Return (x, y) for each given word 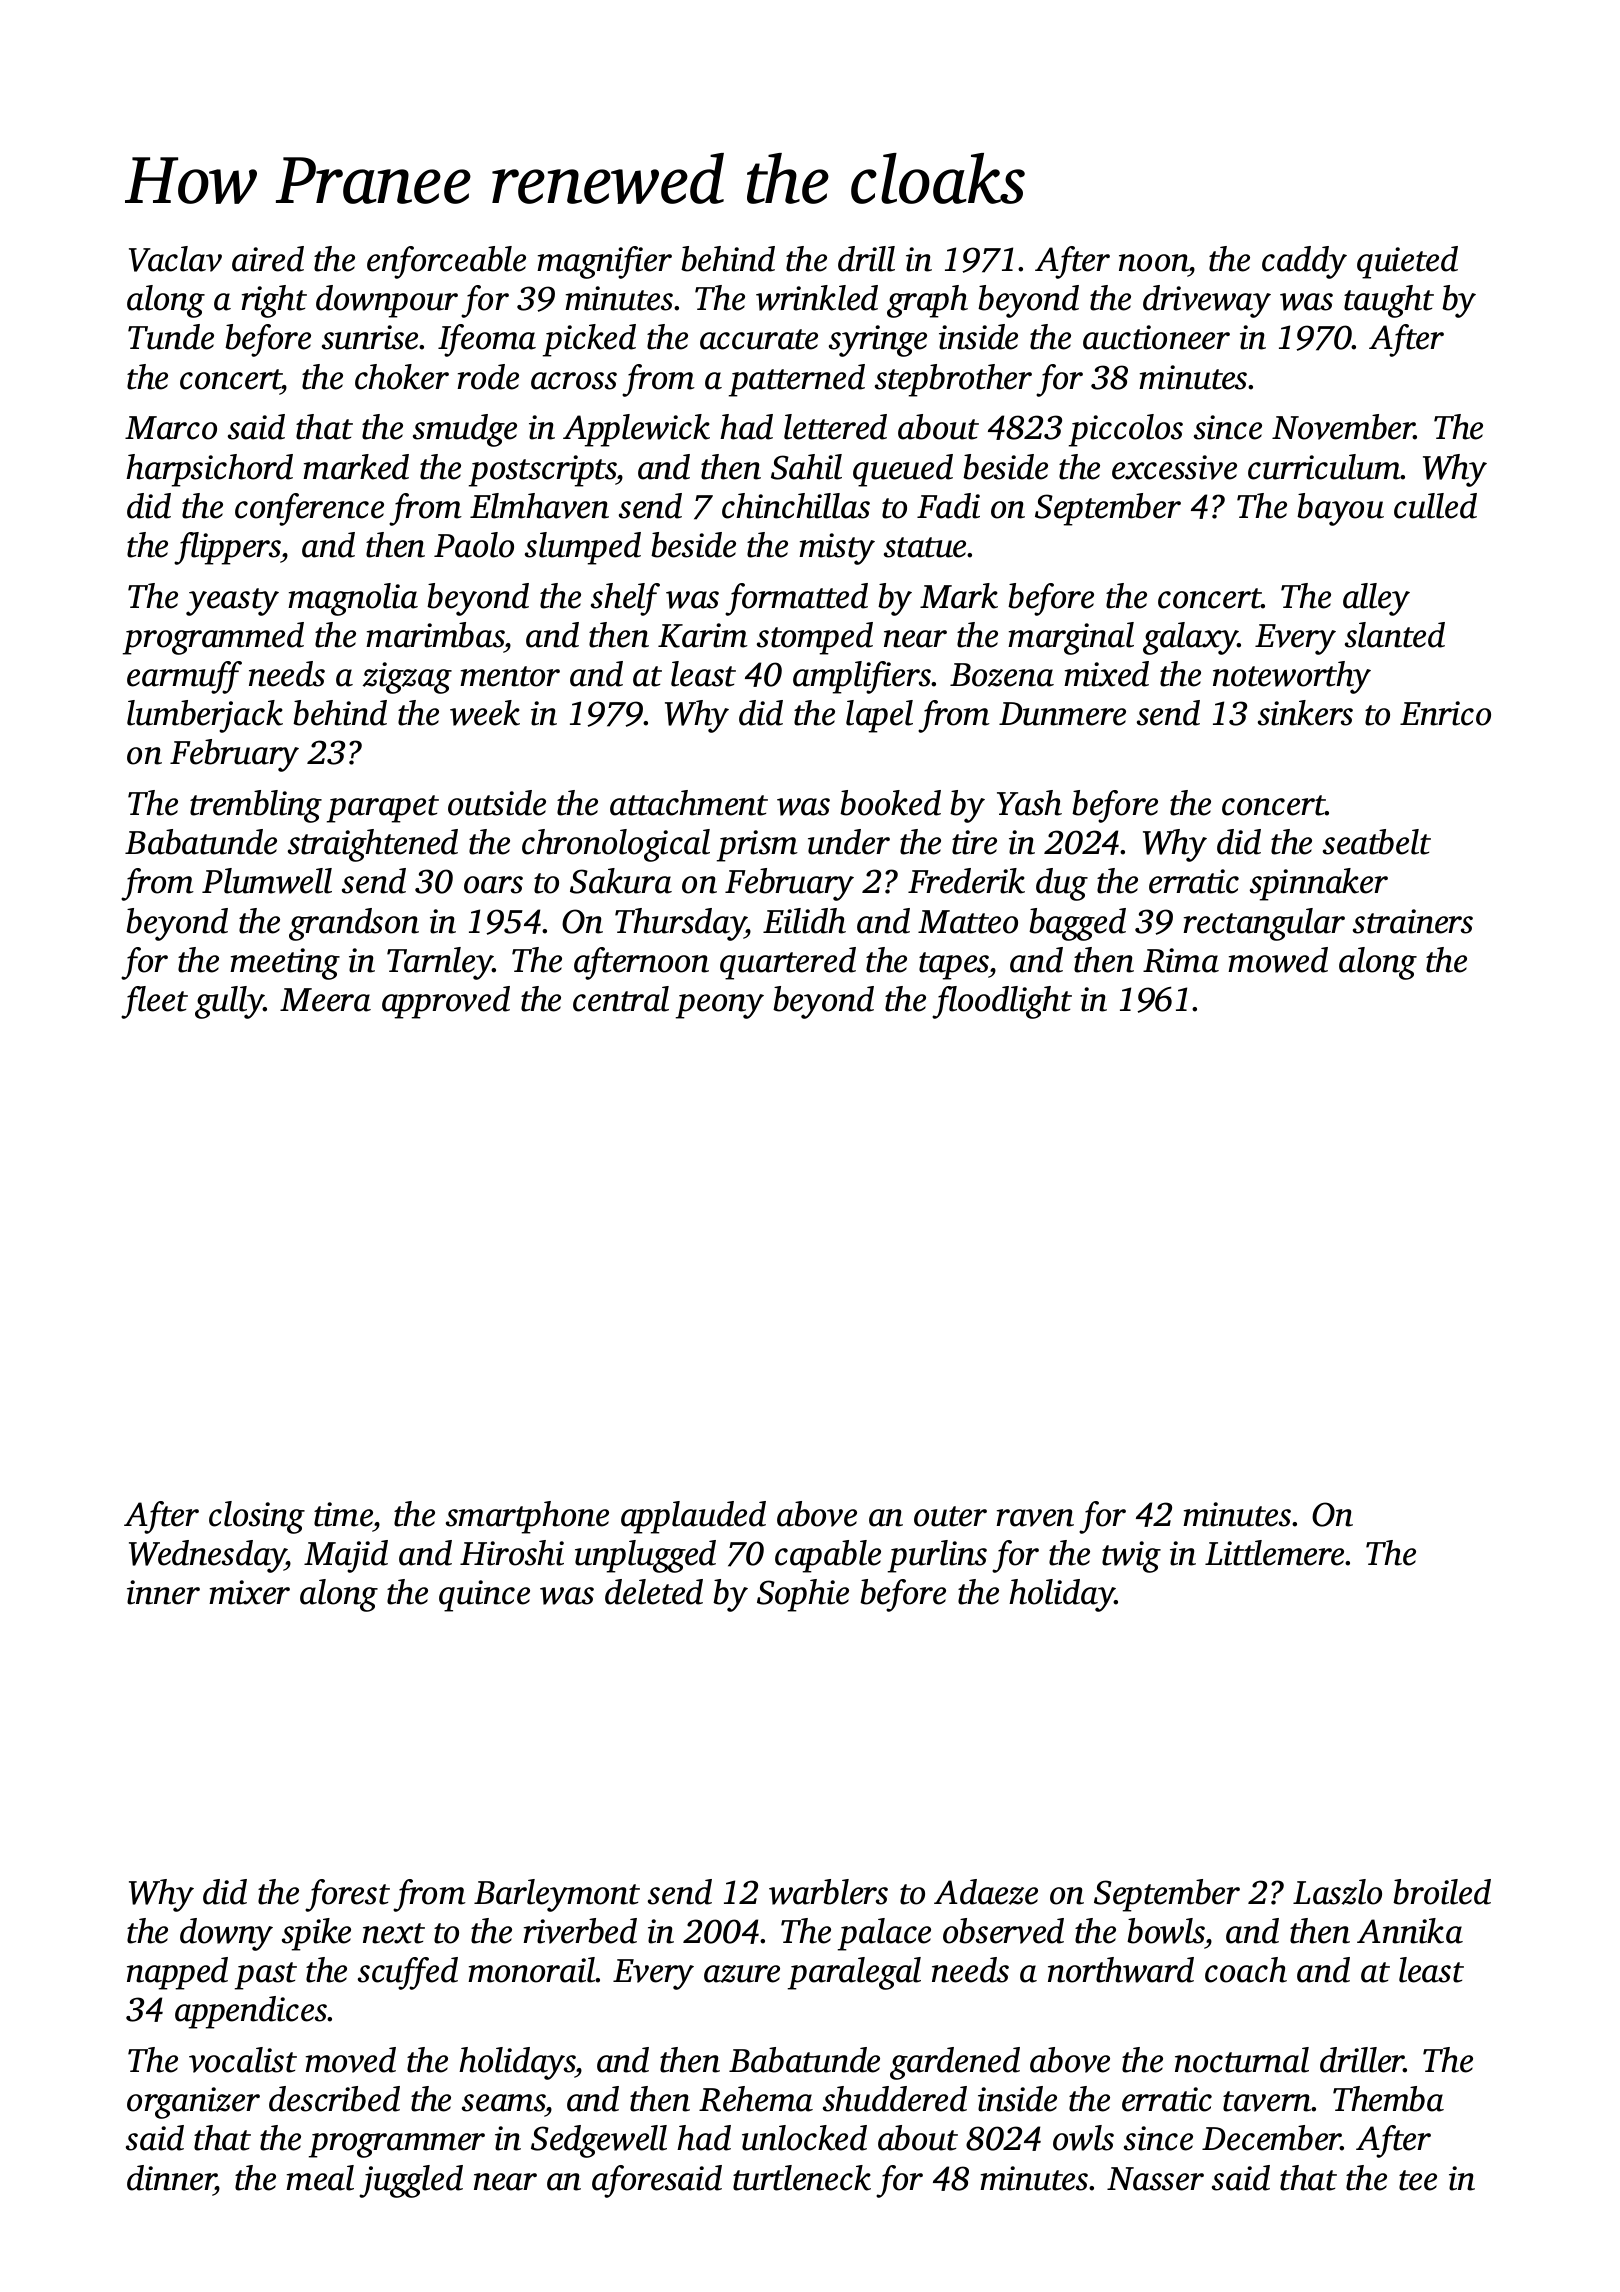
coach (1246, 1970)
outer (950, 1516)
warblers (828, 1892)
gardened (955, 2063)
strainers (1413, 921)
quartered (788, 963)
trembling (256, 806)
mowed (1278, 960)
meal (320, 2178)
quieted (1407, 262)
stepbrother (953, 380)
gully (229, 1002)
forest (347, 1895)
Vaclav (175, 259)
